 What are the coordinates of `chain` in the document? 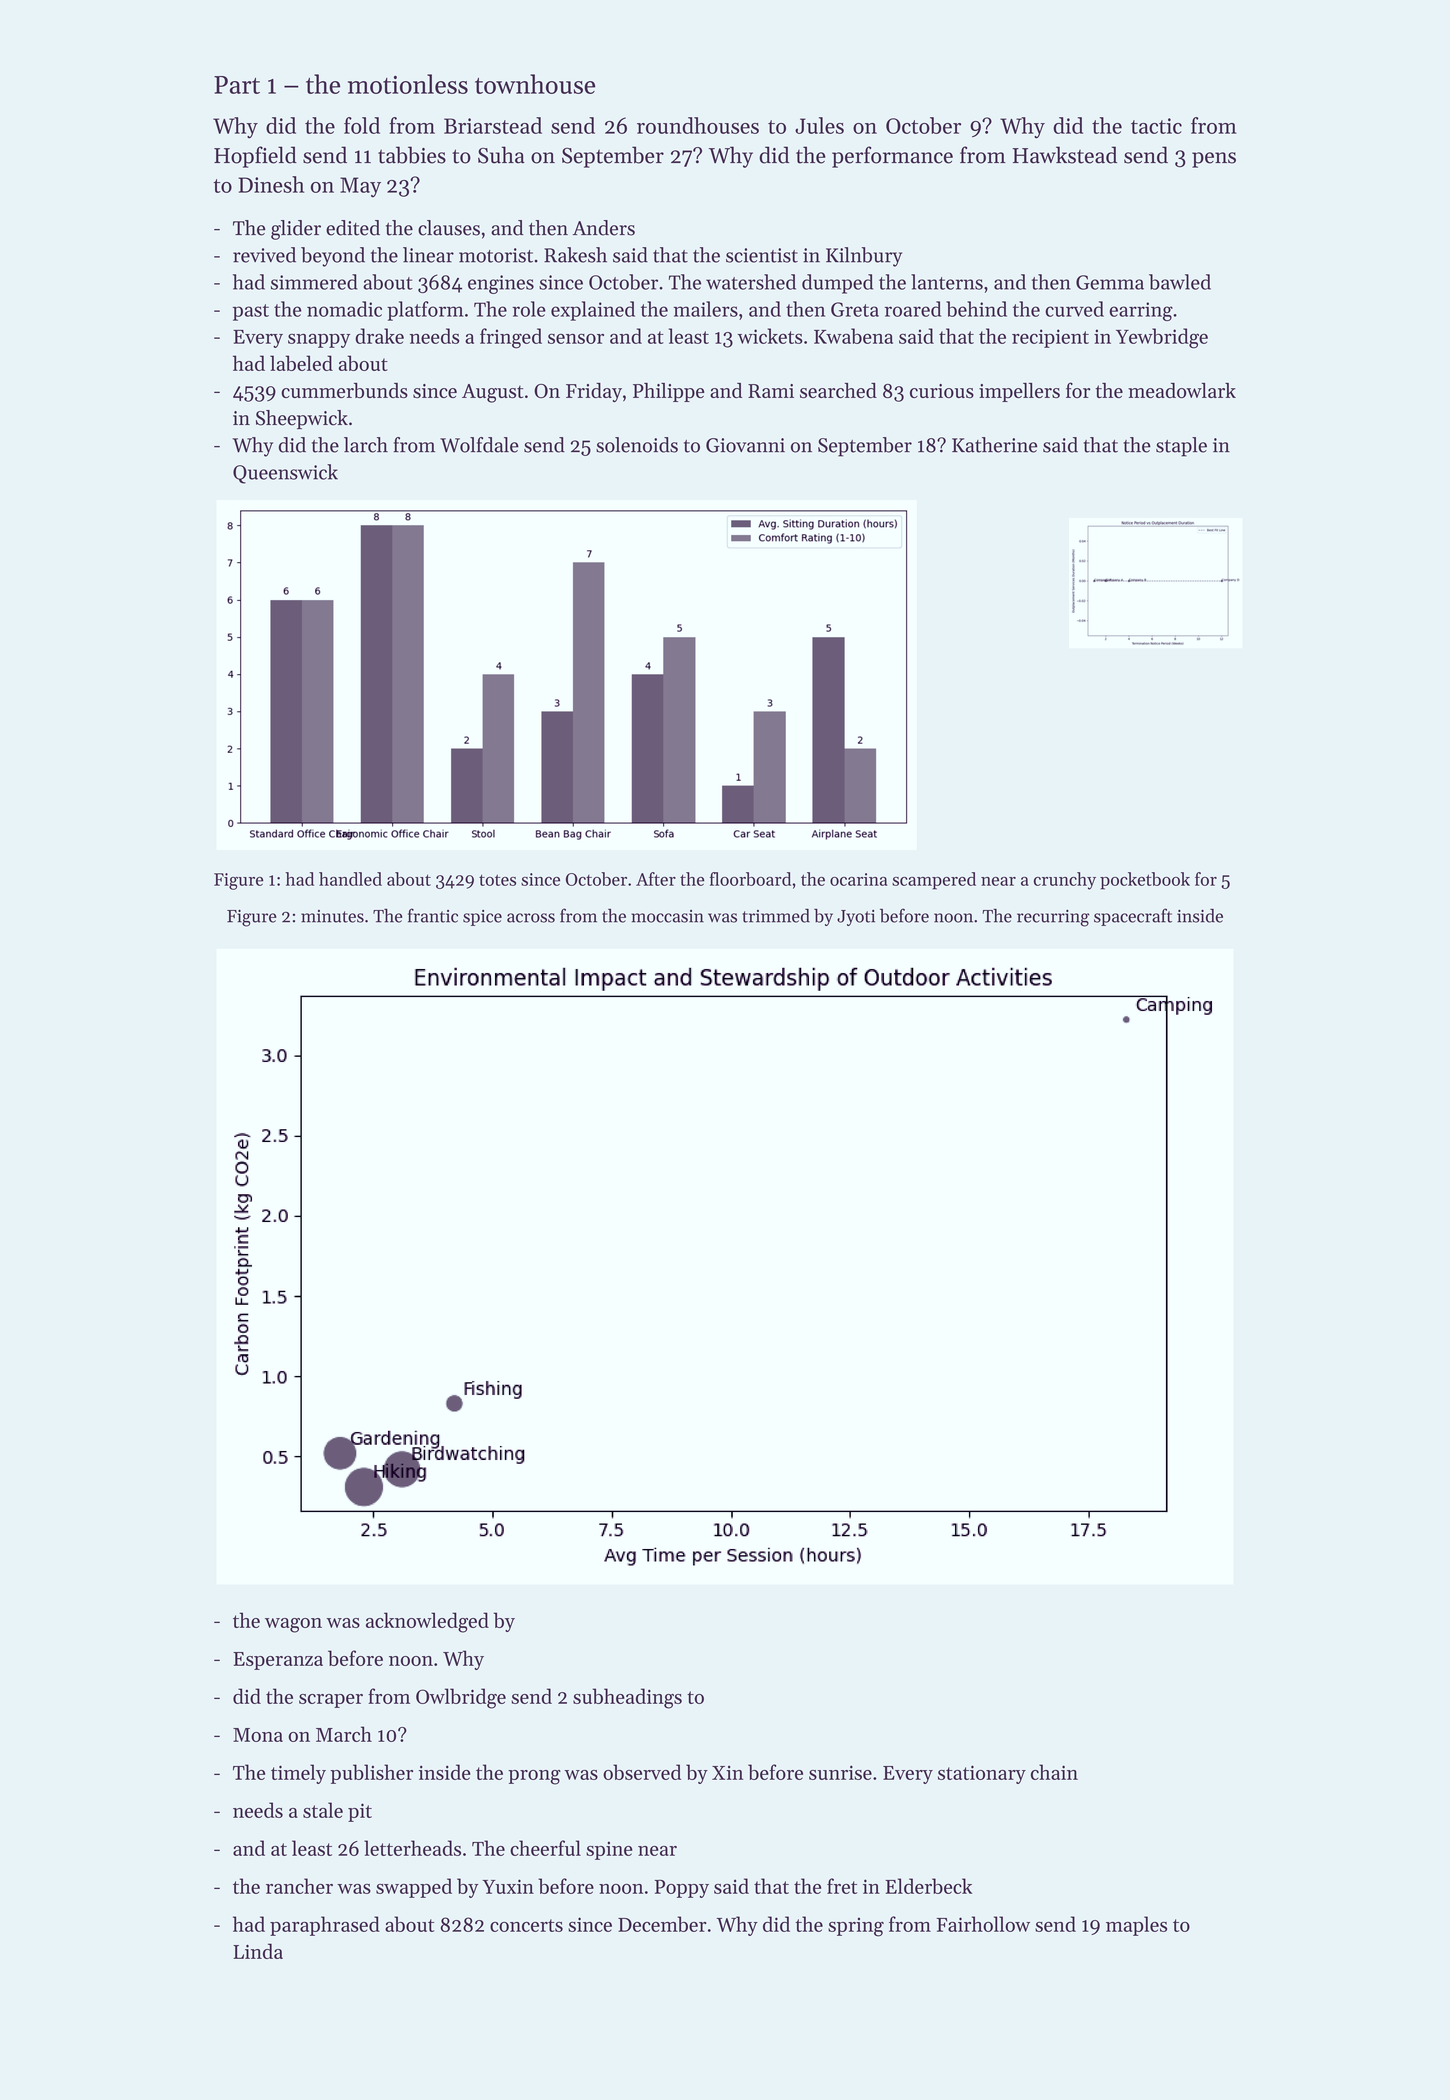 It's located at (1054, 1772).
